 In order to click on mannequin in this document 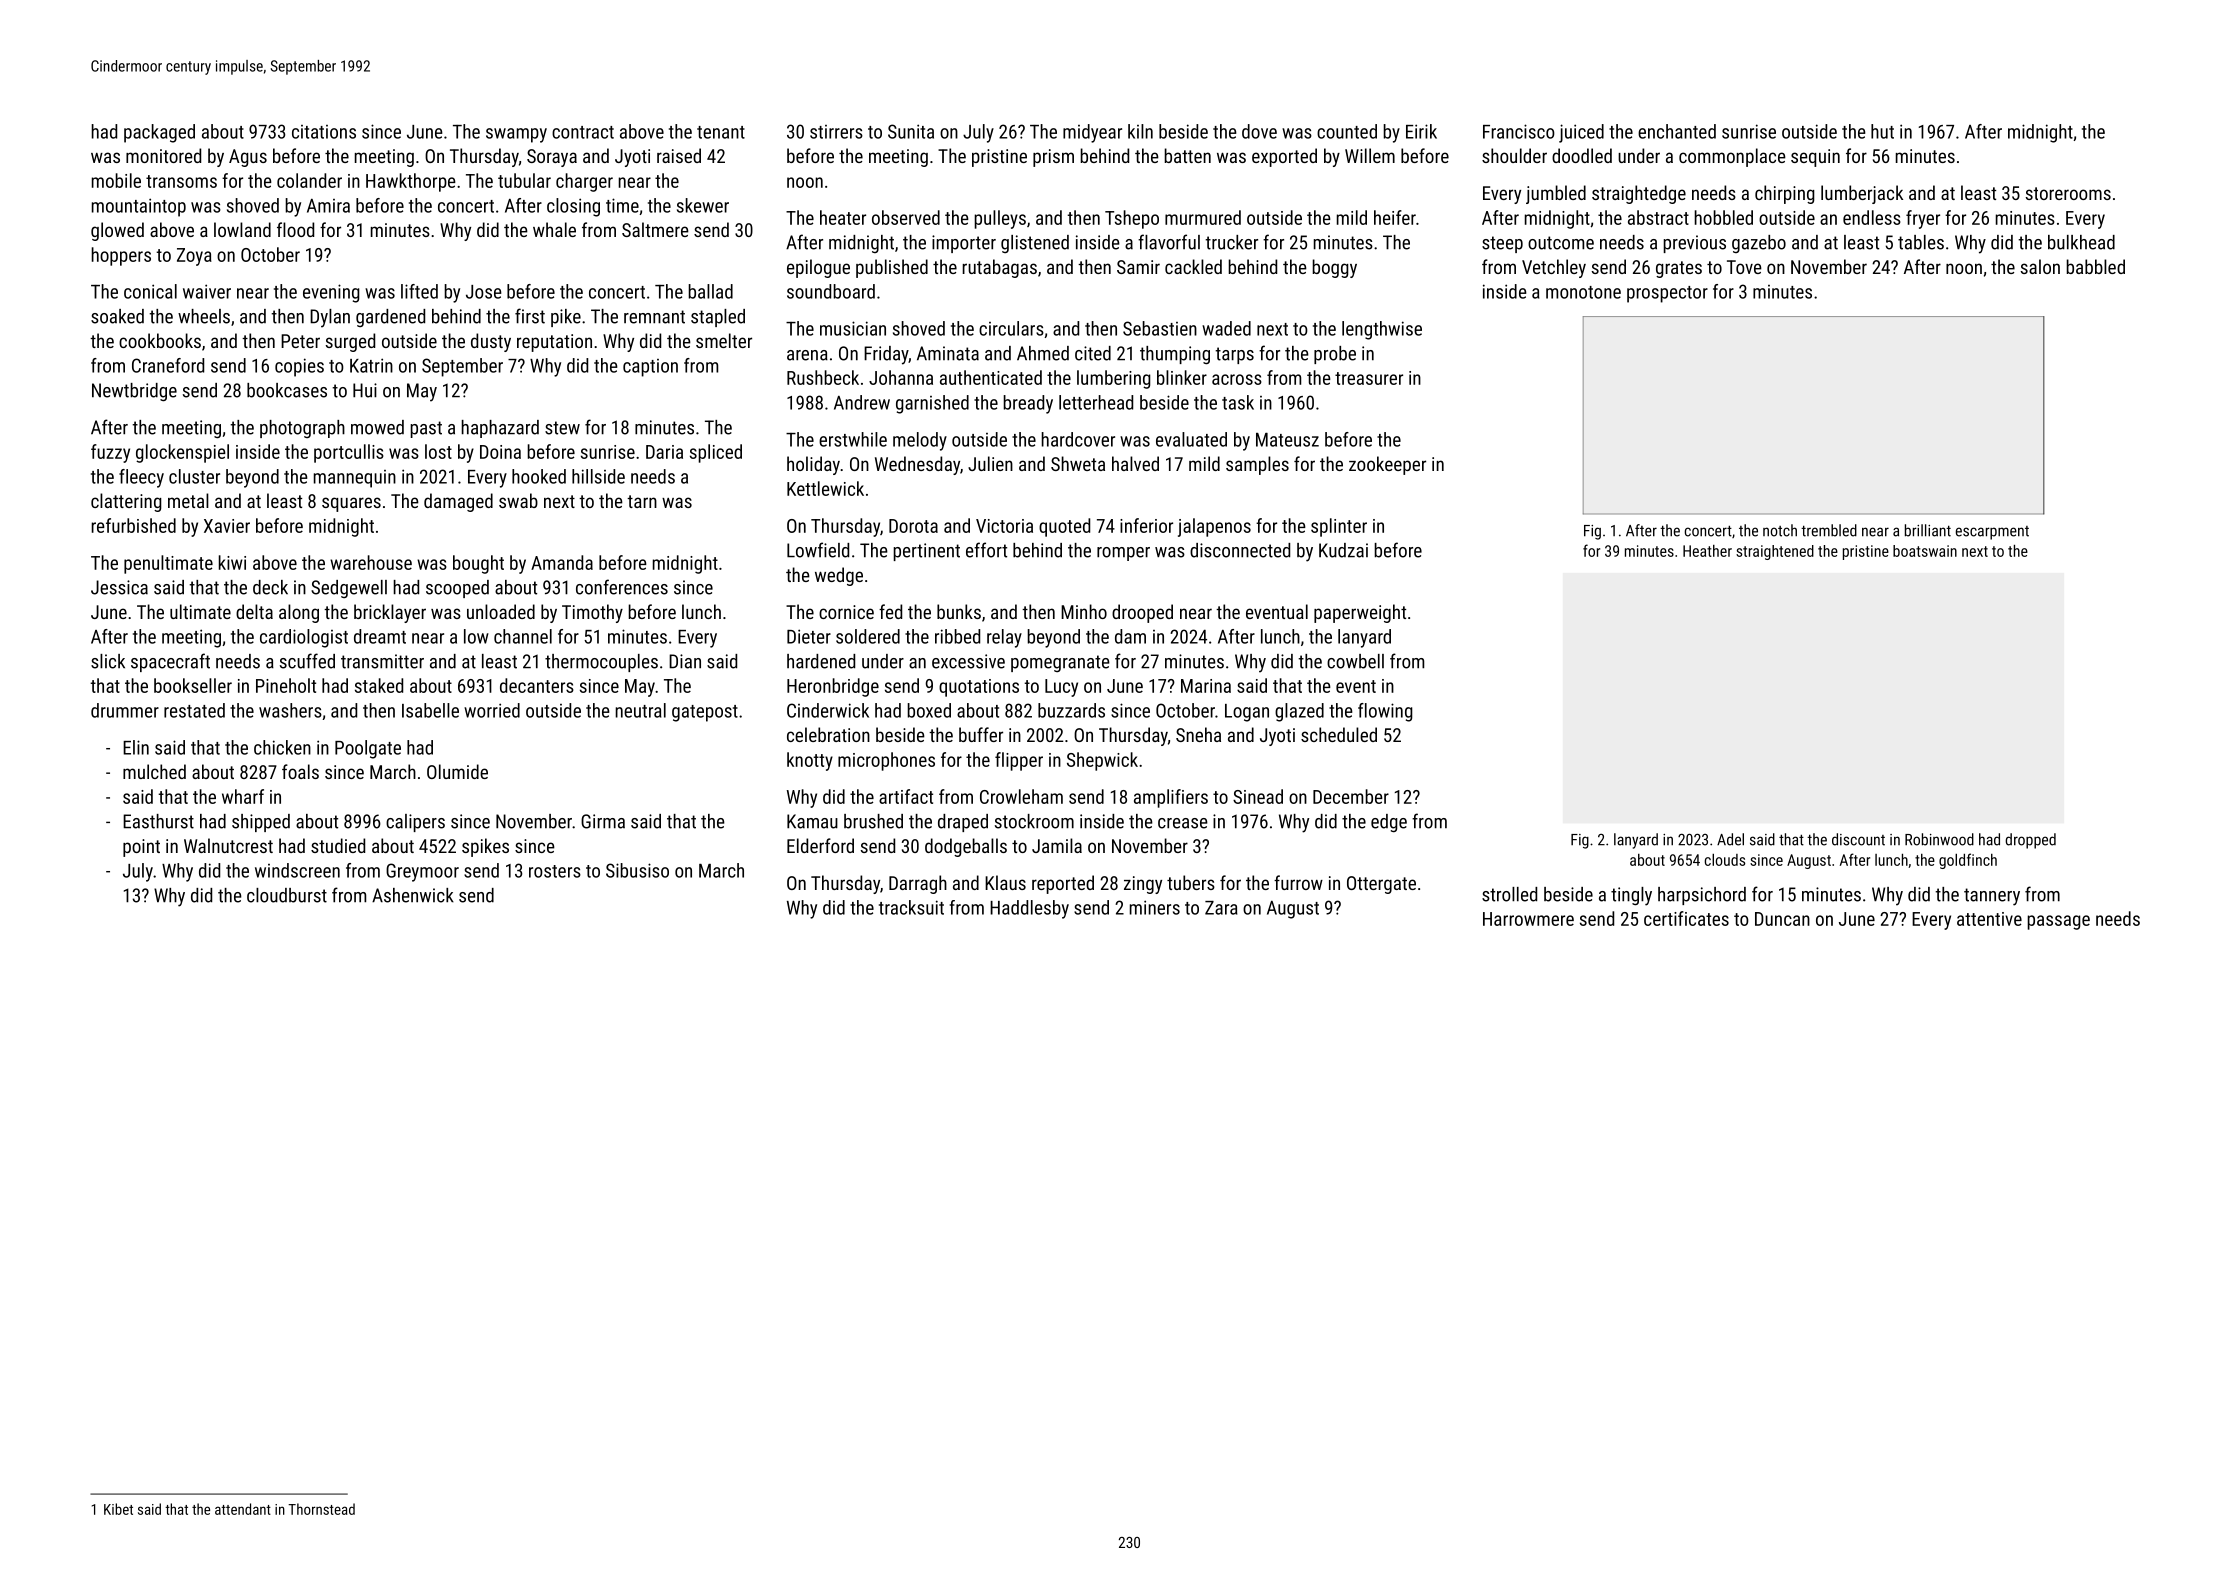, I will do `click(355, 479)`.
